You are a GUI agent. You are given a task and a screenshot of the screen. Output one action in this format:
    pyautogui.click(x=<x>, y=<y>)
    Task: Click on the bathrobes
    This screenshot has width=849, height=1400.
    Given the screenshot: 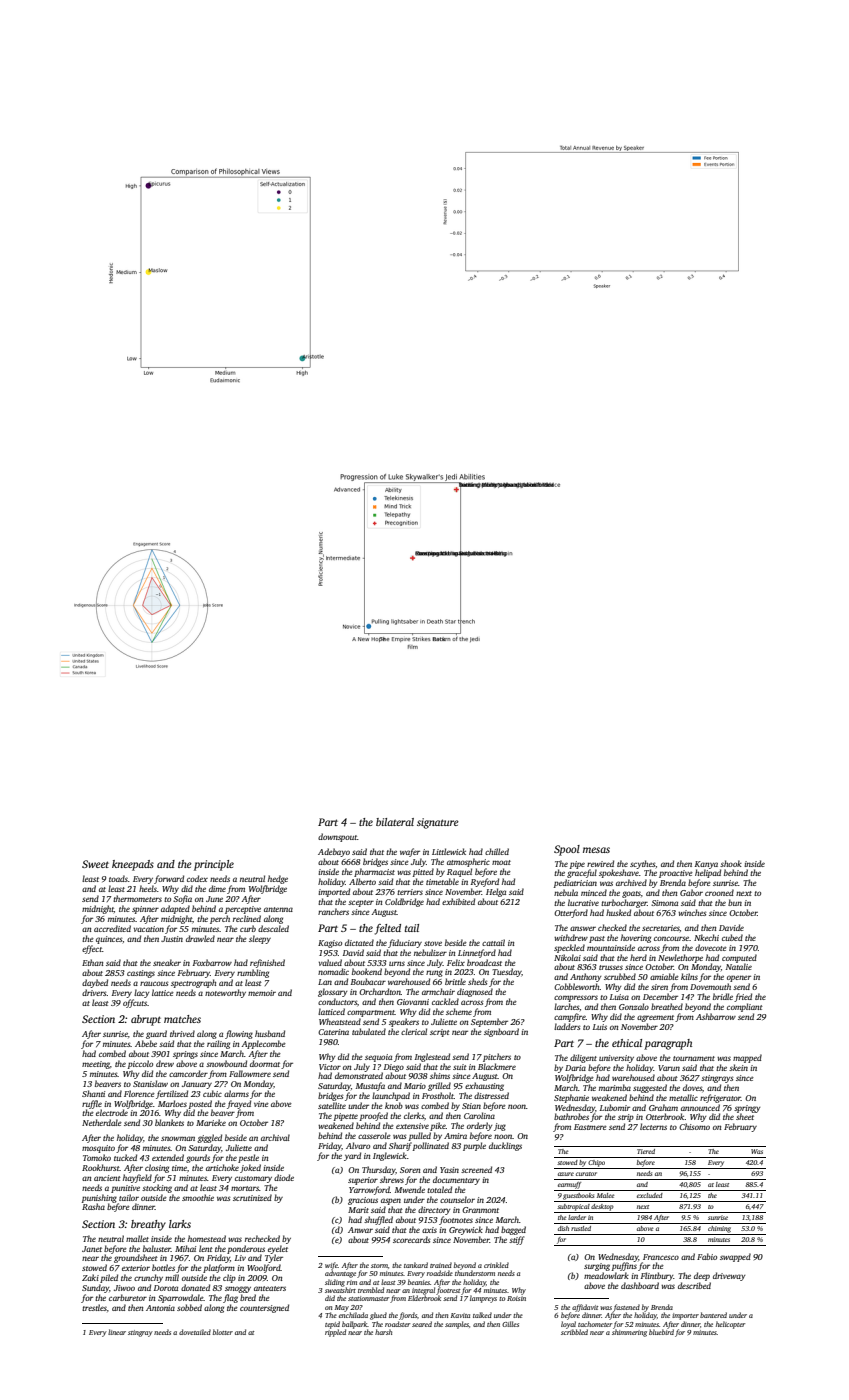 What is the action you would take?
    pyautogui.click(x=571, y=1116)
